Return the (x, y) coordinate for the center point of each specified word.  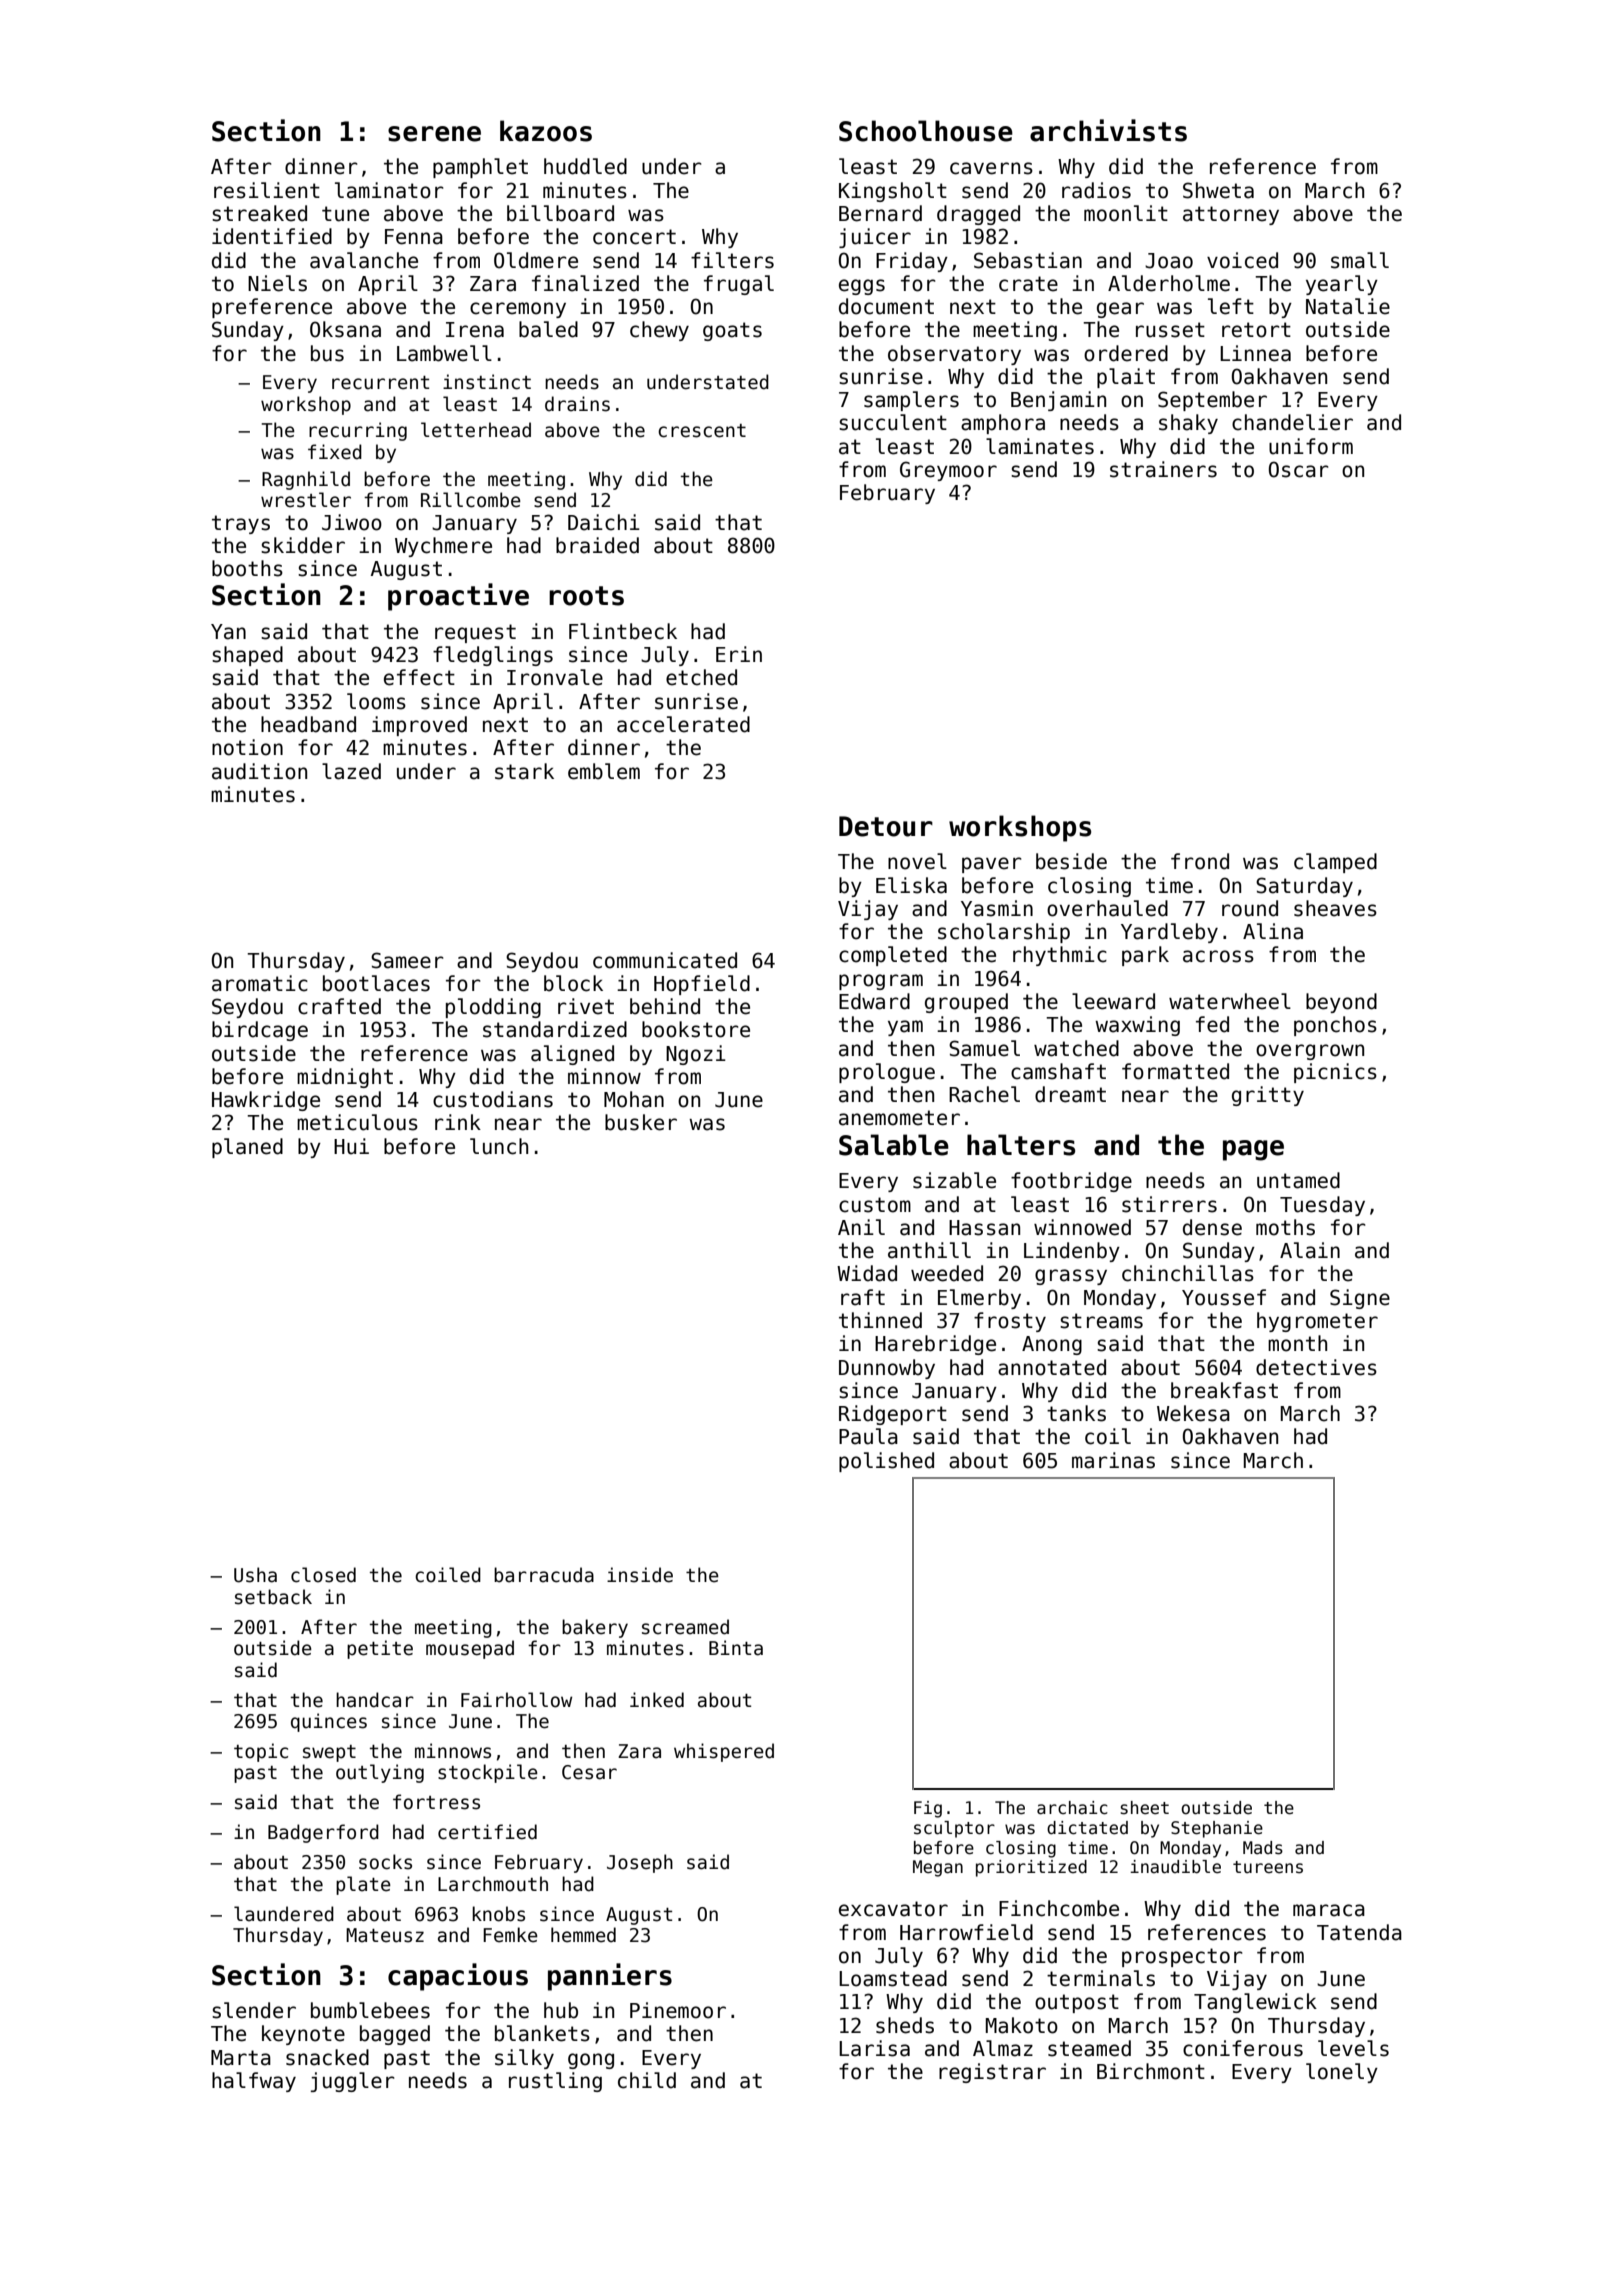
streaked (259, 213)
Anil (861, 1227)
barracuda (544, 1575)
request (475, 633)
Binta (736, 1648)
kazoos (546, 131)
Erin (739, 654)
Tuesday (1322, 1206)
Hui (351, 1146)
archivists (1108, 130)
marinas (1113, 1460)
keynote (303, 2035)
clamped (1335, 863)
